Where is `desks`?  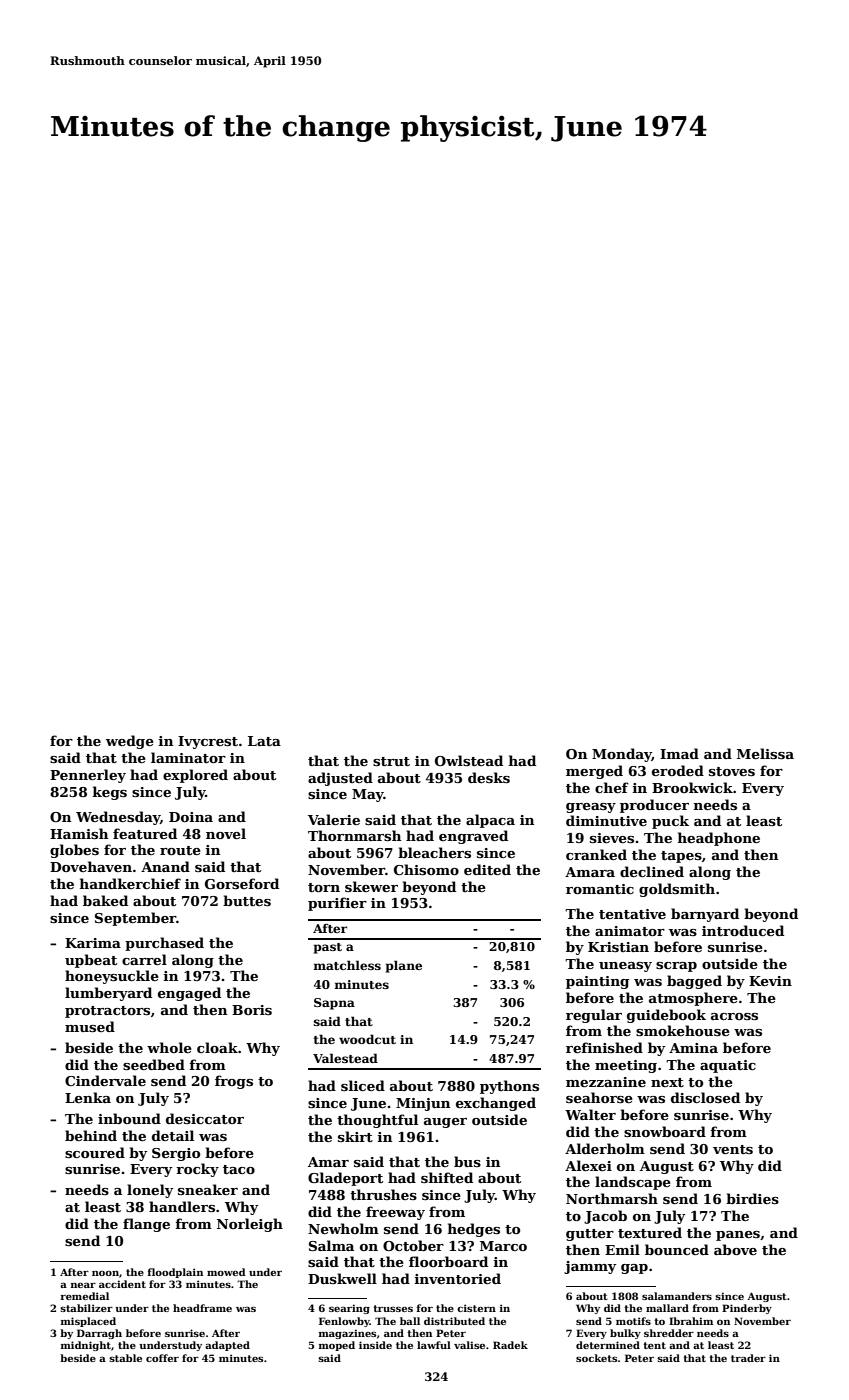
desks is located at coordinates (489, 777).
